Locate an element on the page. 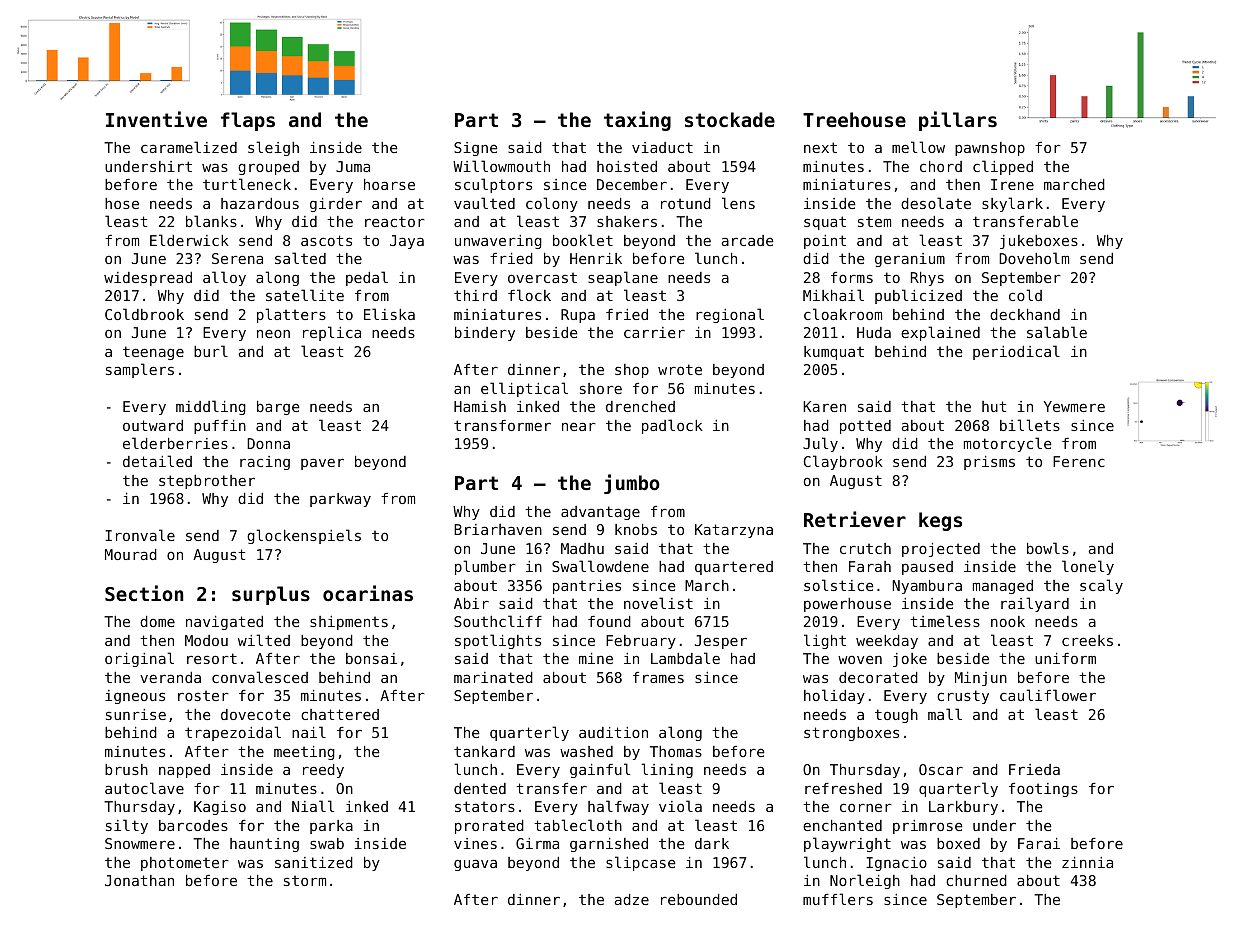 This image has width=1233, height=952. ocarinas is located at coordinates (368, 593).
